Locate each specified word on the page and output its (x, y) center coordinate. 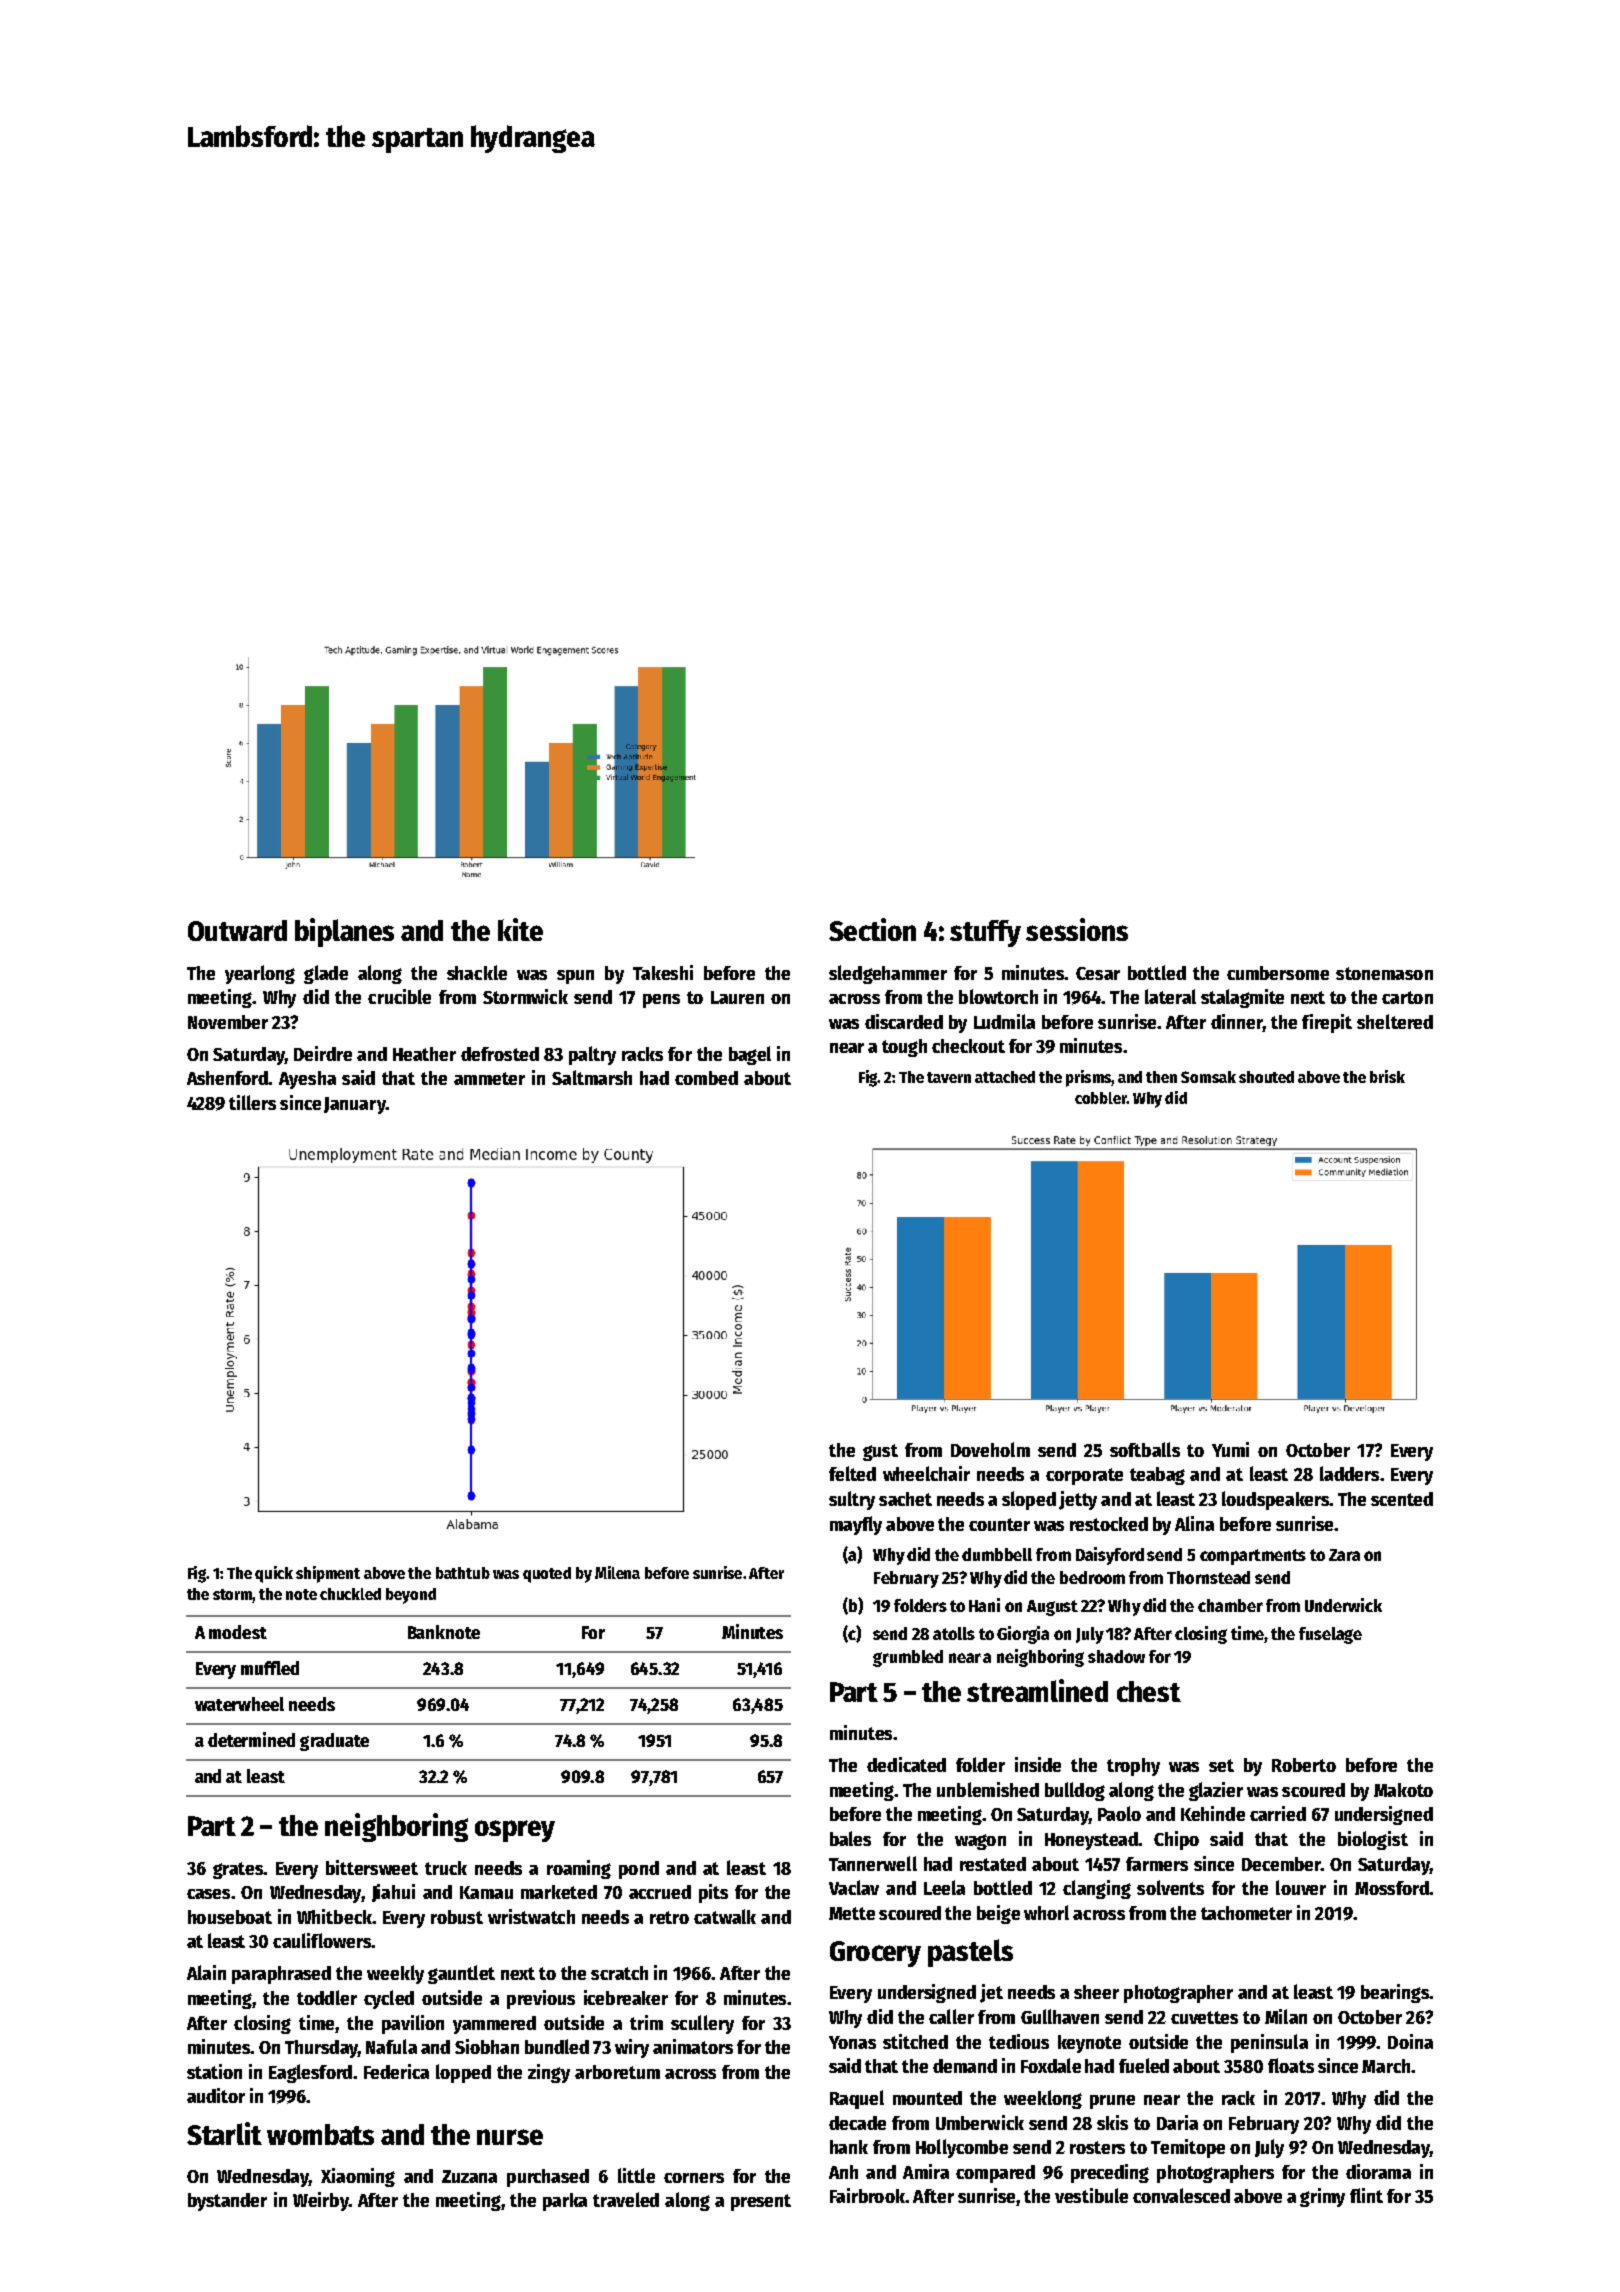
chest (1149, 1691)
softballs (1145, 1449)
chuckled (350, 1594)
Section (872, 929)
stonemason (1384, 973)
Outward (237, 930)
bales (850, 1838)
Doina (1410, 2041)
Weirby (321, 2201)
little (636, 2175)
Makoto (1403, 1790)
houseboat (230, 1917)
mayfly (856, 1525)
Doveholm (990, 1449)
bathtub (463, 1573)
